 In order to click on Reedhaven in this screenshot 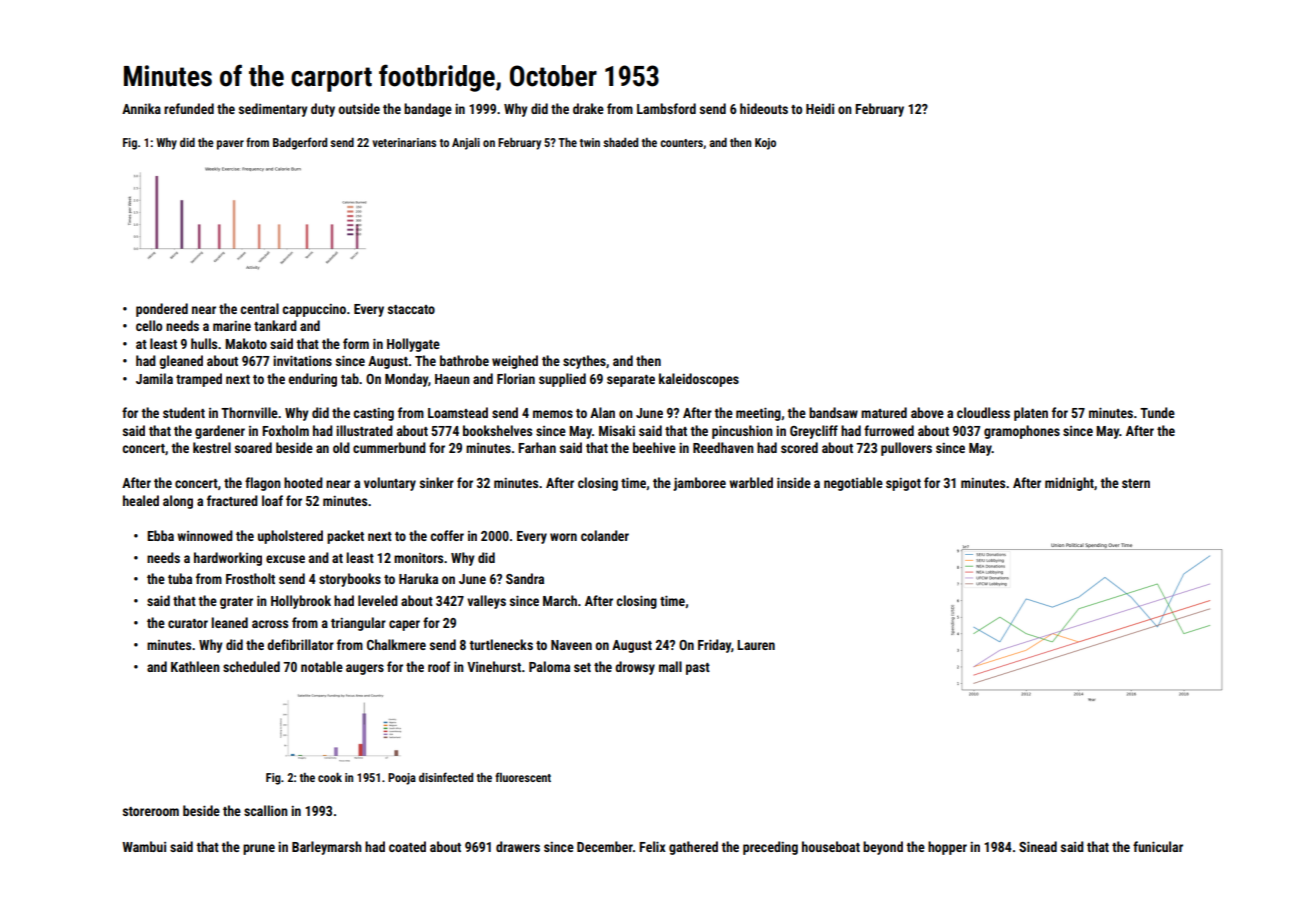, I will do `click(723, 447)`.
